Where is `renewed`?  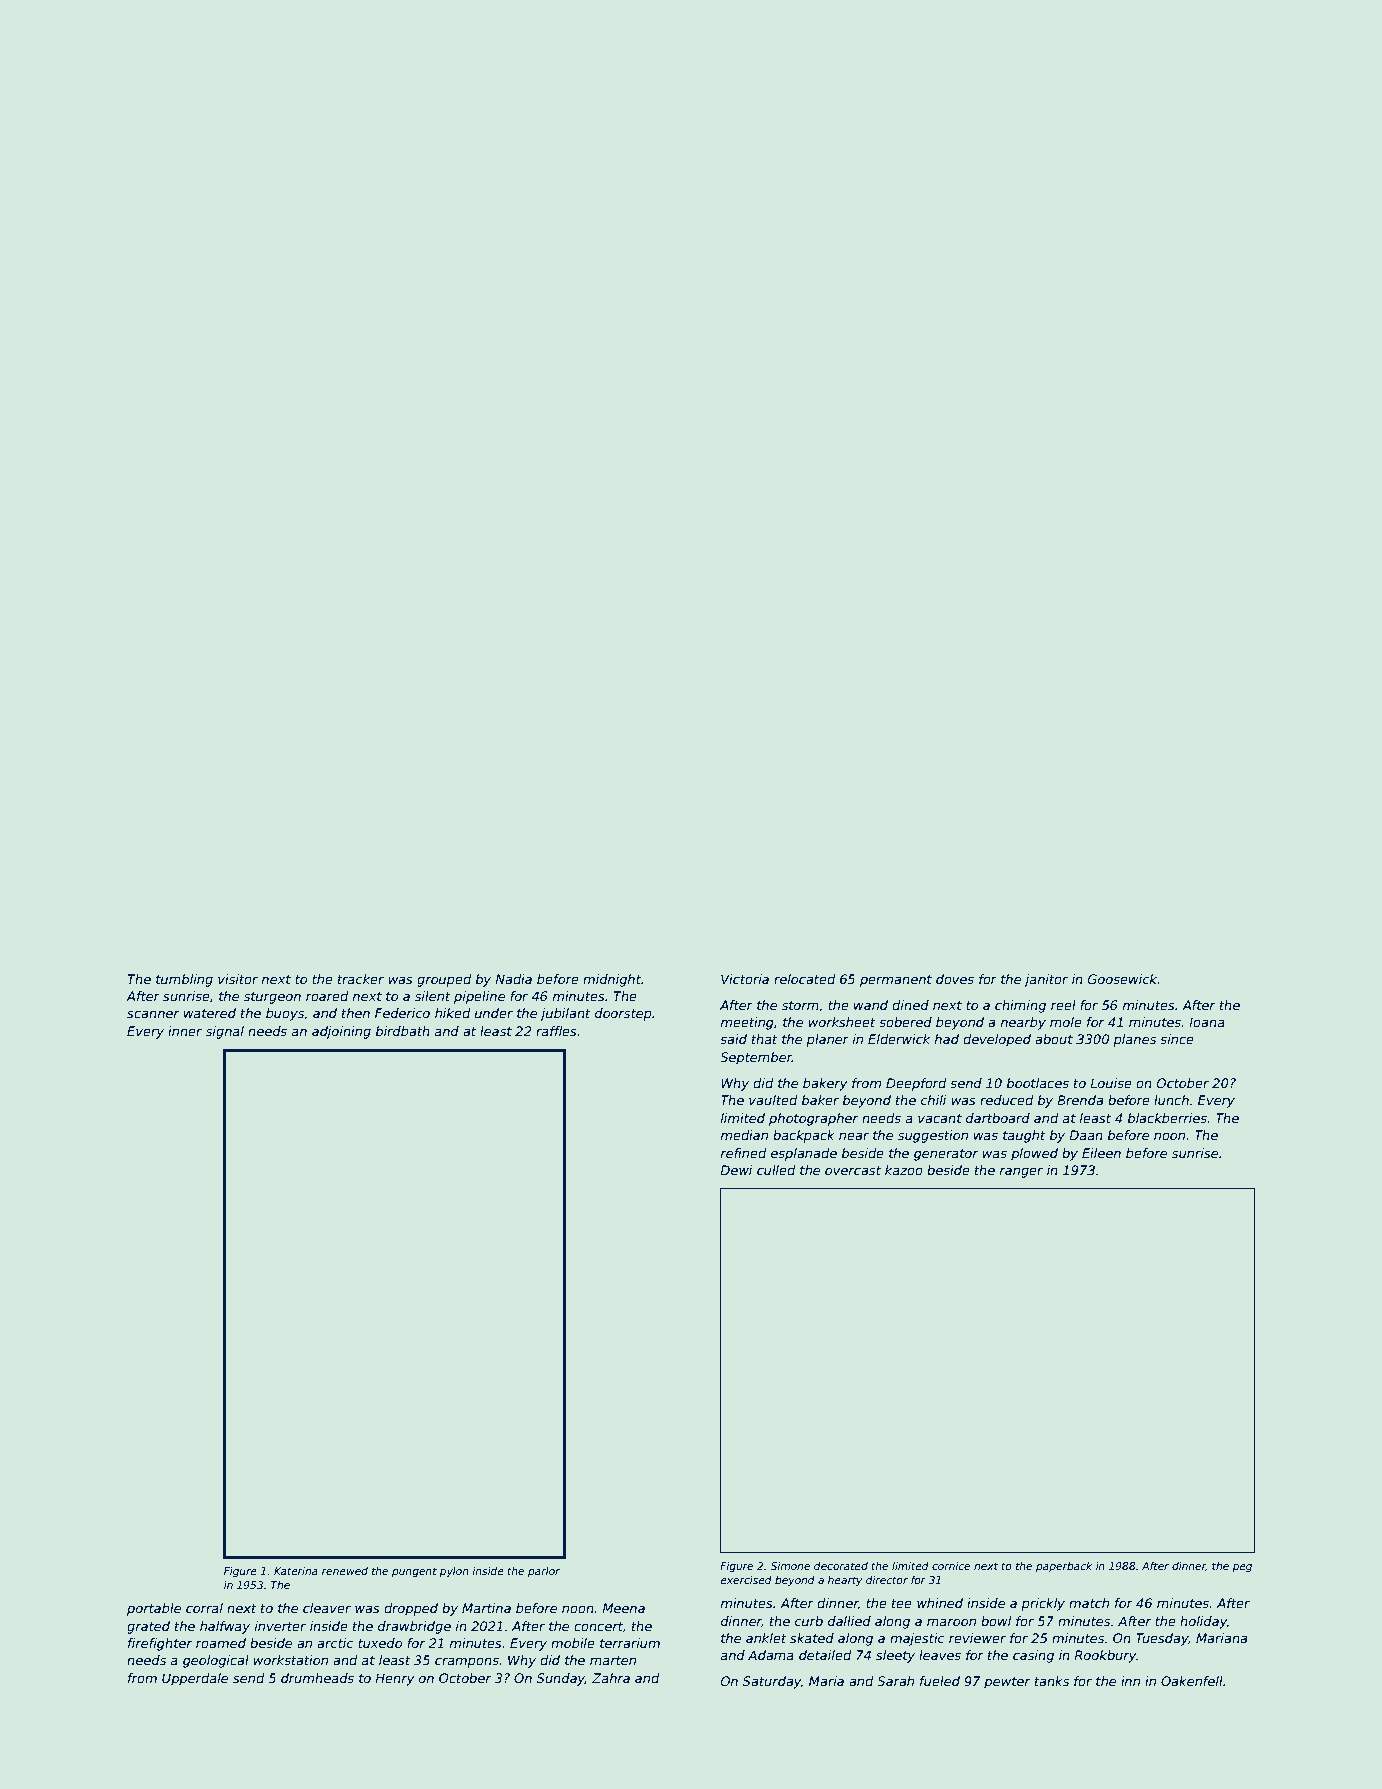
renewed is located at coordinates (345, 1571).
